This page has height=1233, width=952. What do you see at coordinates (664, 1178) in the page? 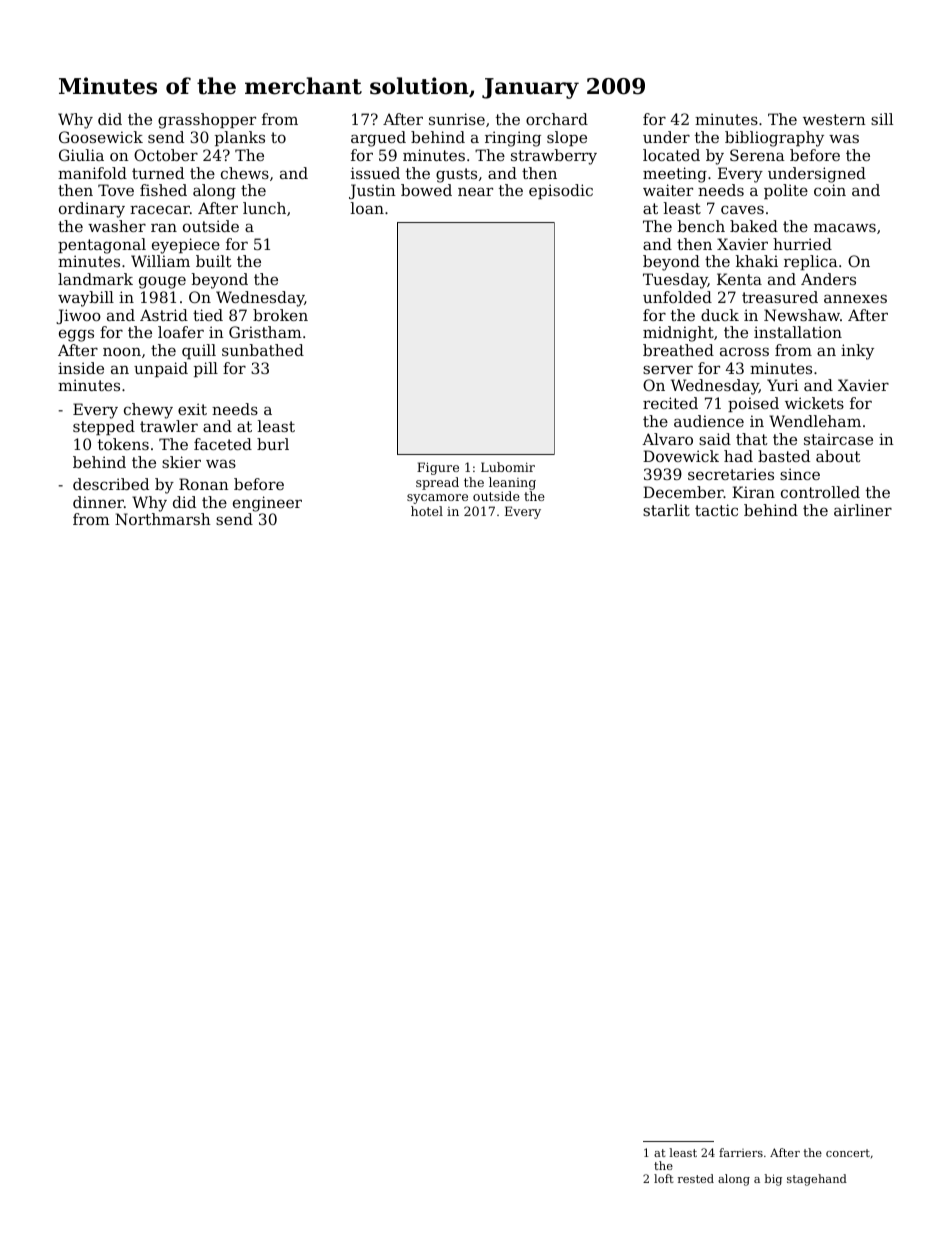
I see `loft` at bounding box center [664, 1178].
